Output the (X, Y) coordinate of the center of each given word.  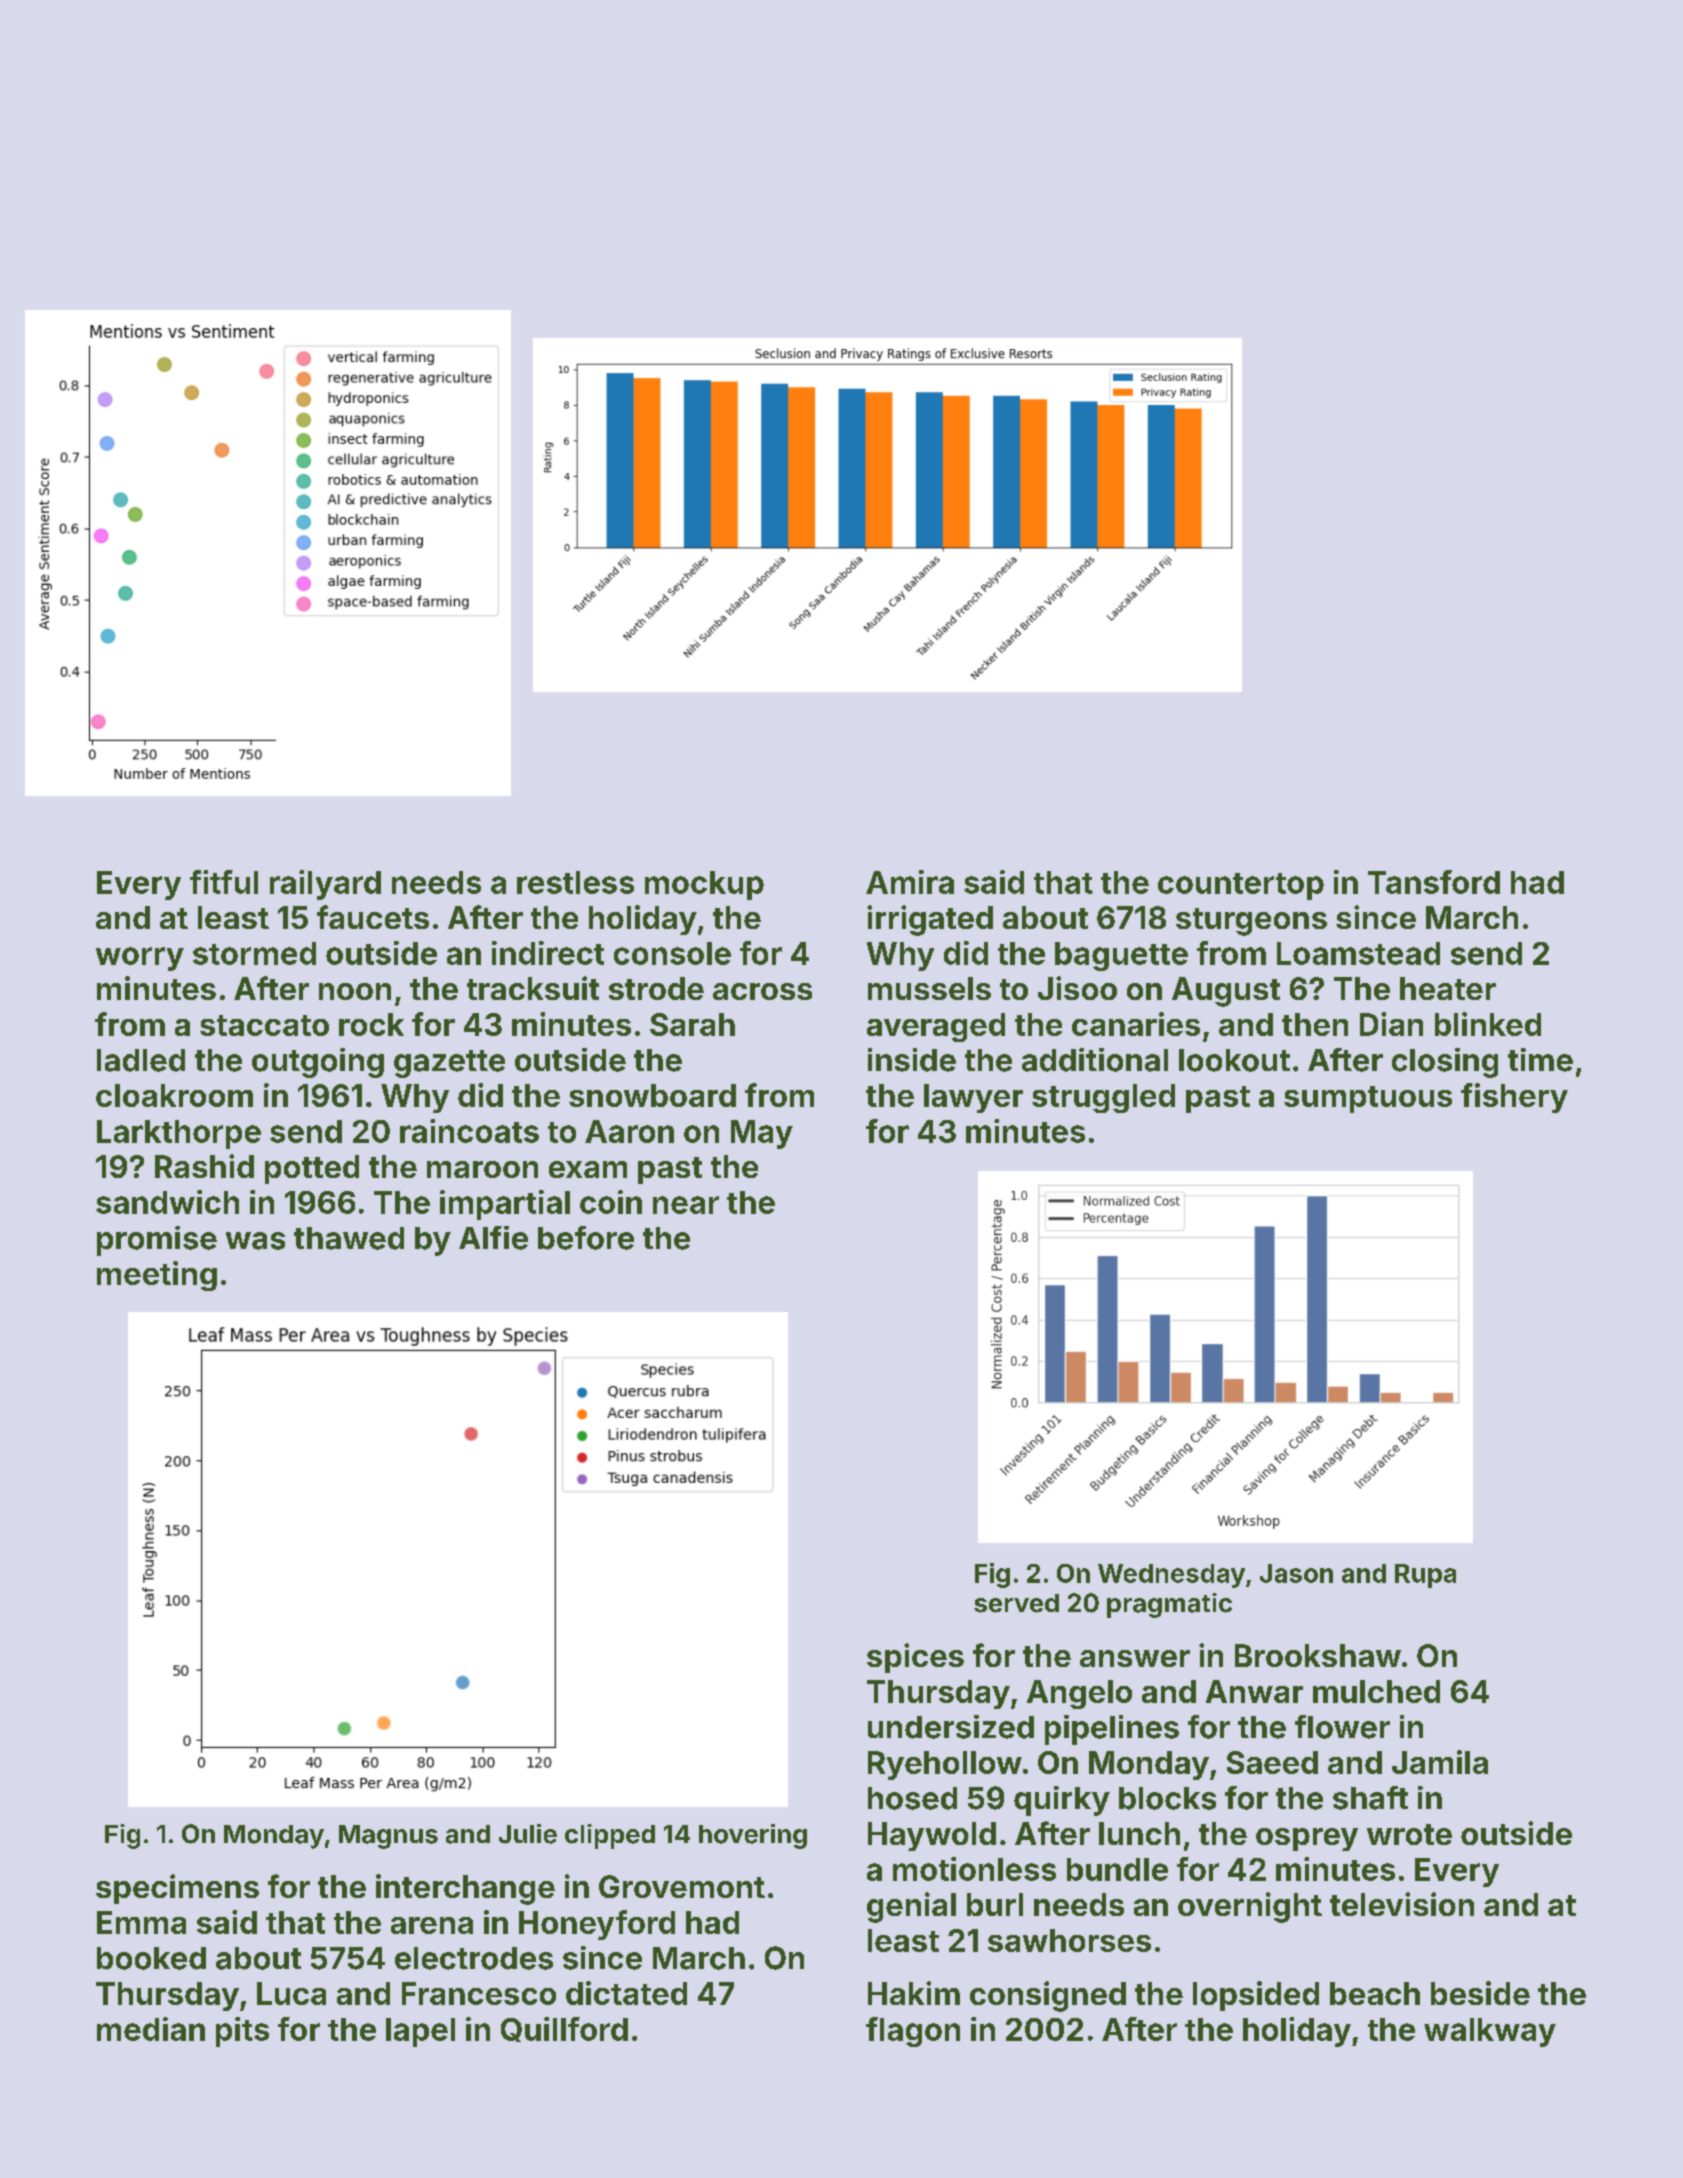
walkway (1490, 2032)
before (586, 1238)
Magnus (388, 1837)
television (1402, 1904)
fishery (1514, 1098)
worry (140, 959)
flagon (913, 2032)
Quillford (564, 2029)
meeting (157, 1276)
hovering (753, 1836)
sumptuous (1368, 1099)
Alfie (493, 1238)
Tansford (1434, 882)
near (686, 1205)
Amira (910, 882)
